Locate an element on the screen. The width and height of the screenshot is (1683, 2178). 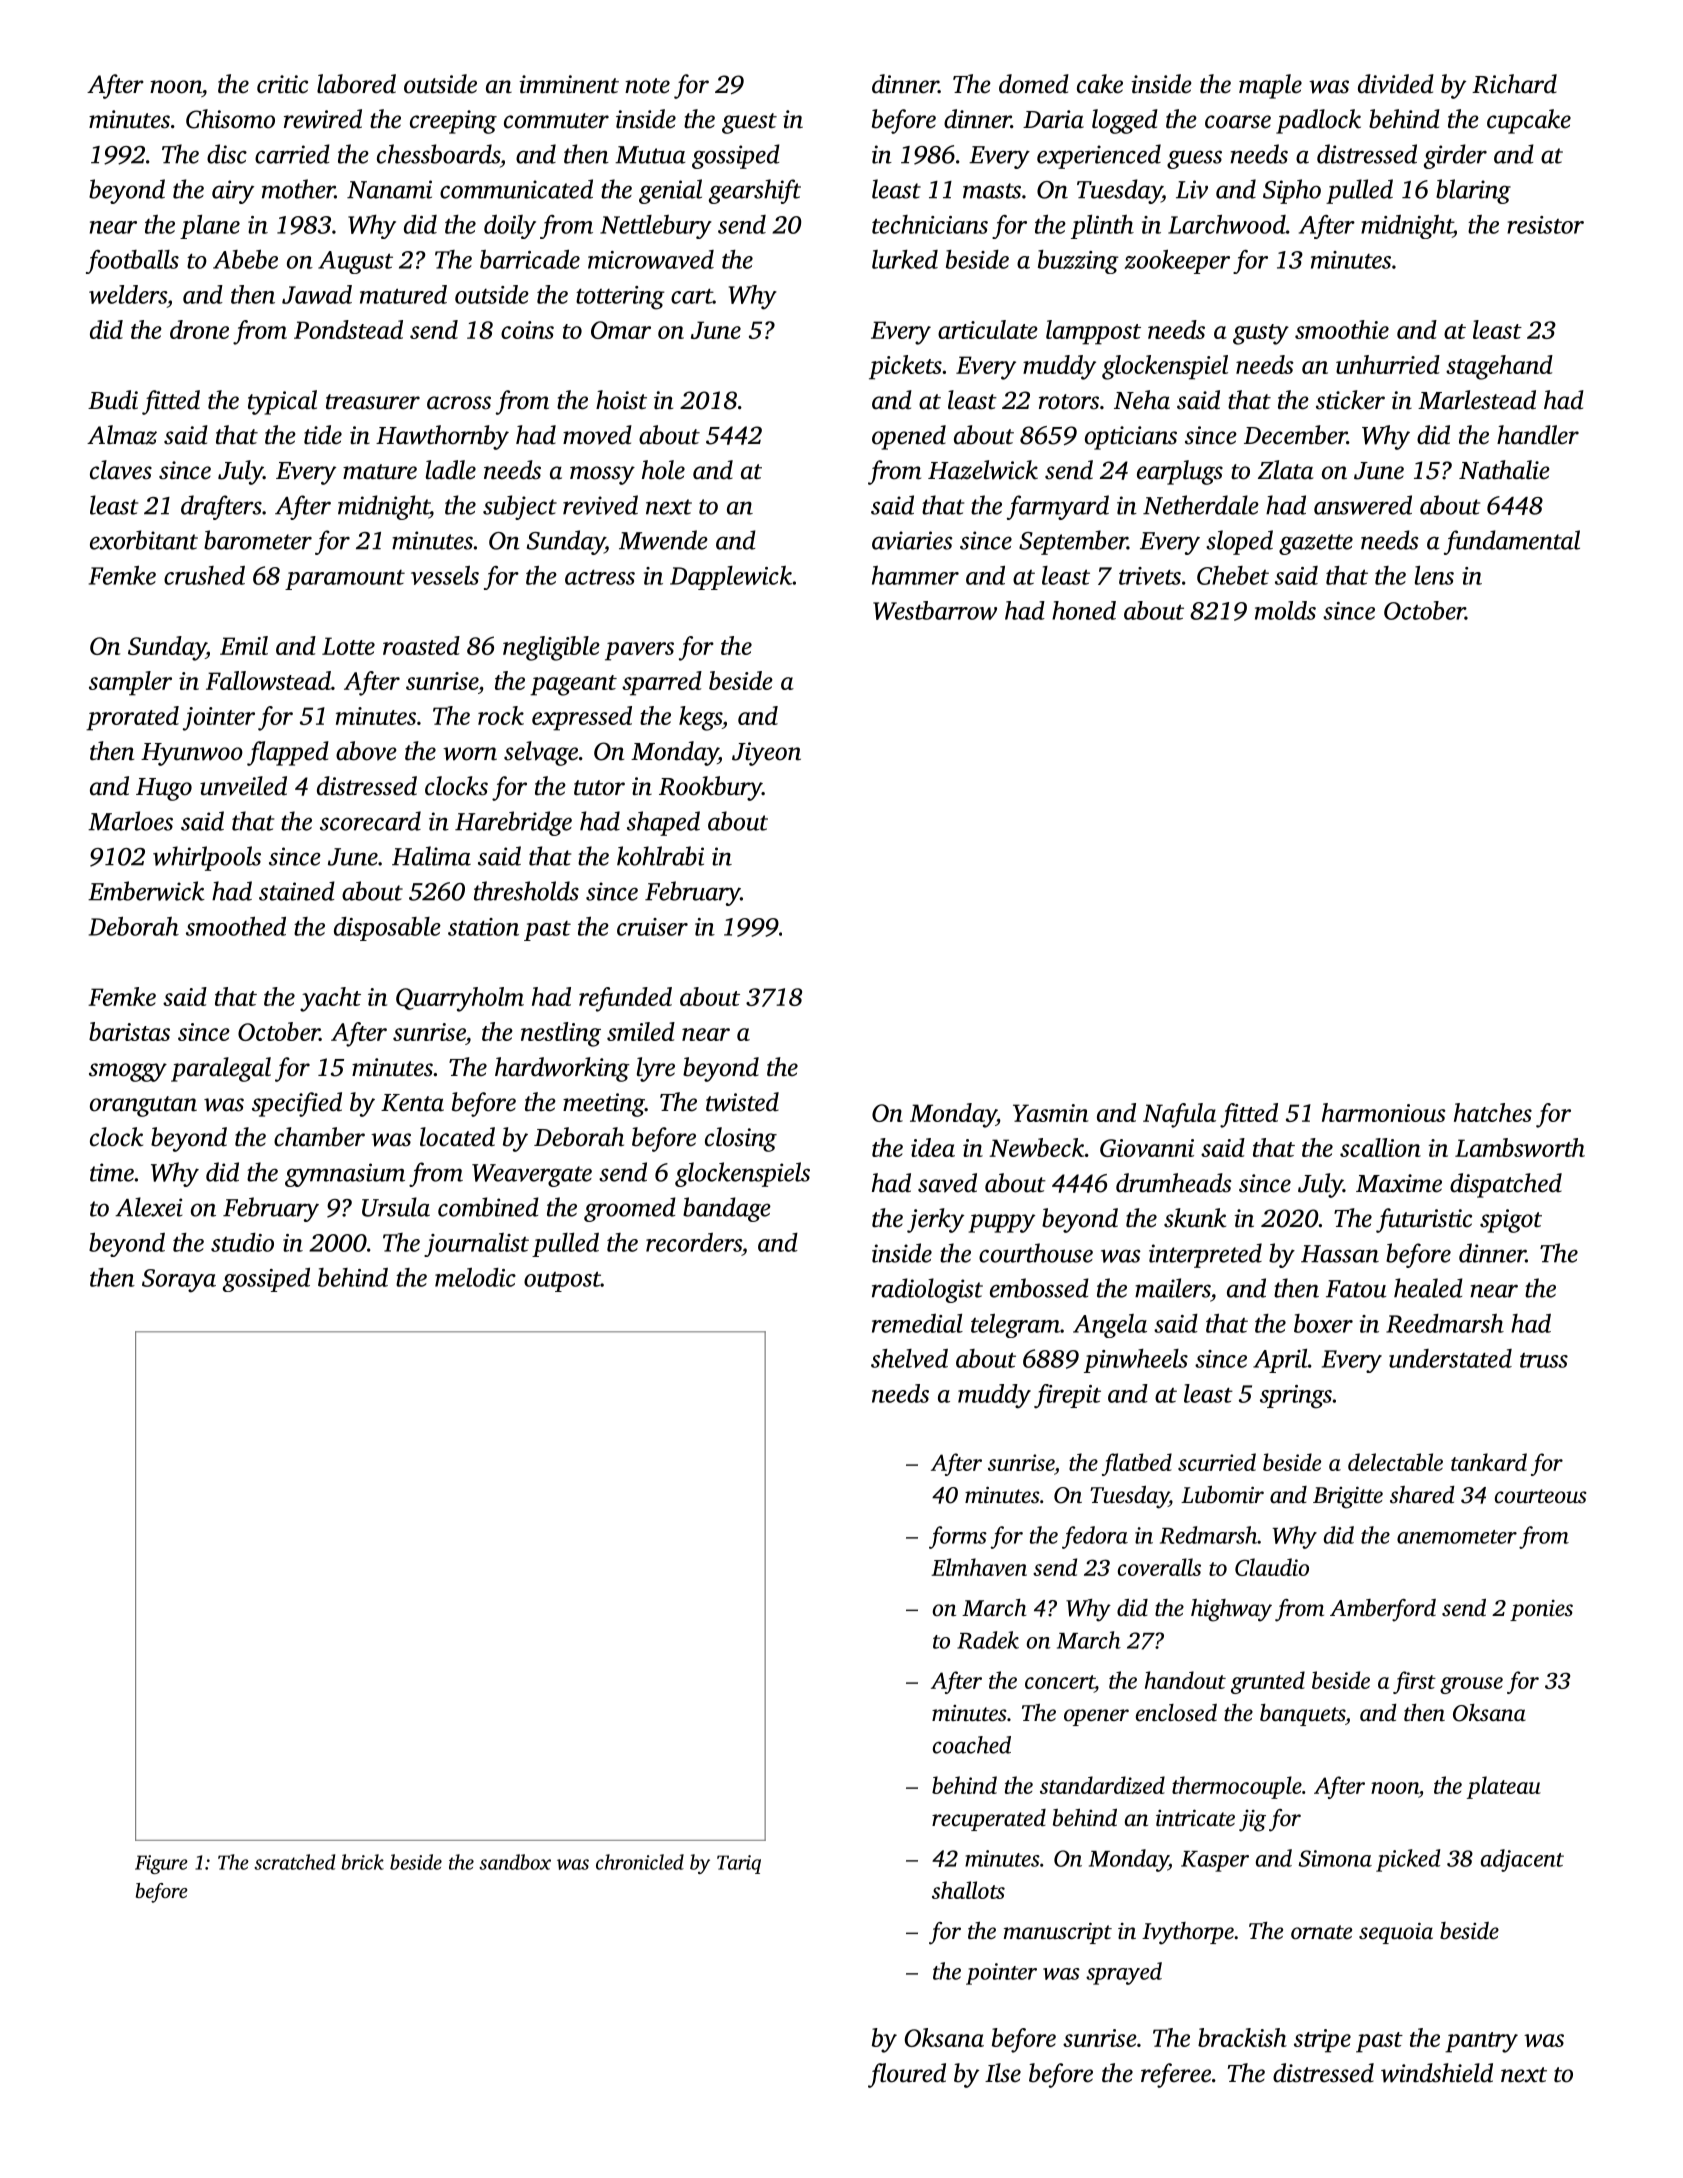
Soraya is located at coordinates (179, 1281).
